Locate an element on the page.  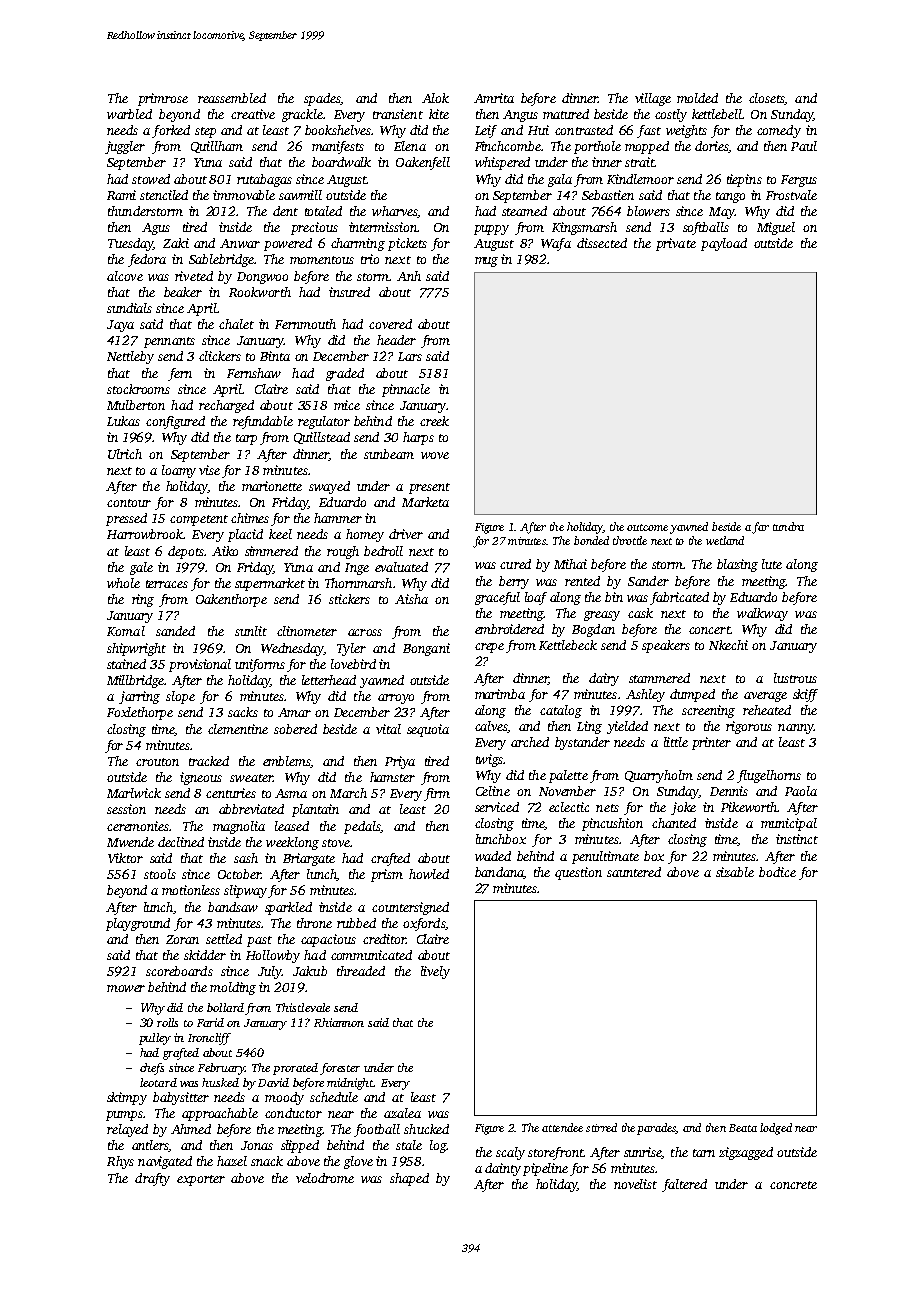
puppy is located at coordinates (491, 230).
